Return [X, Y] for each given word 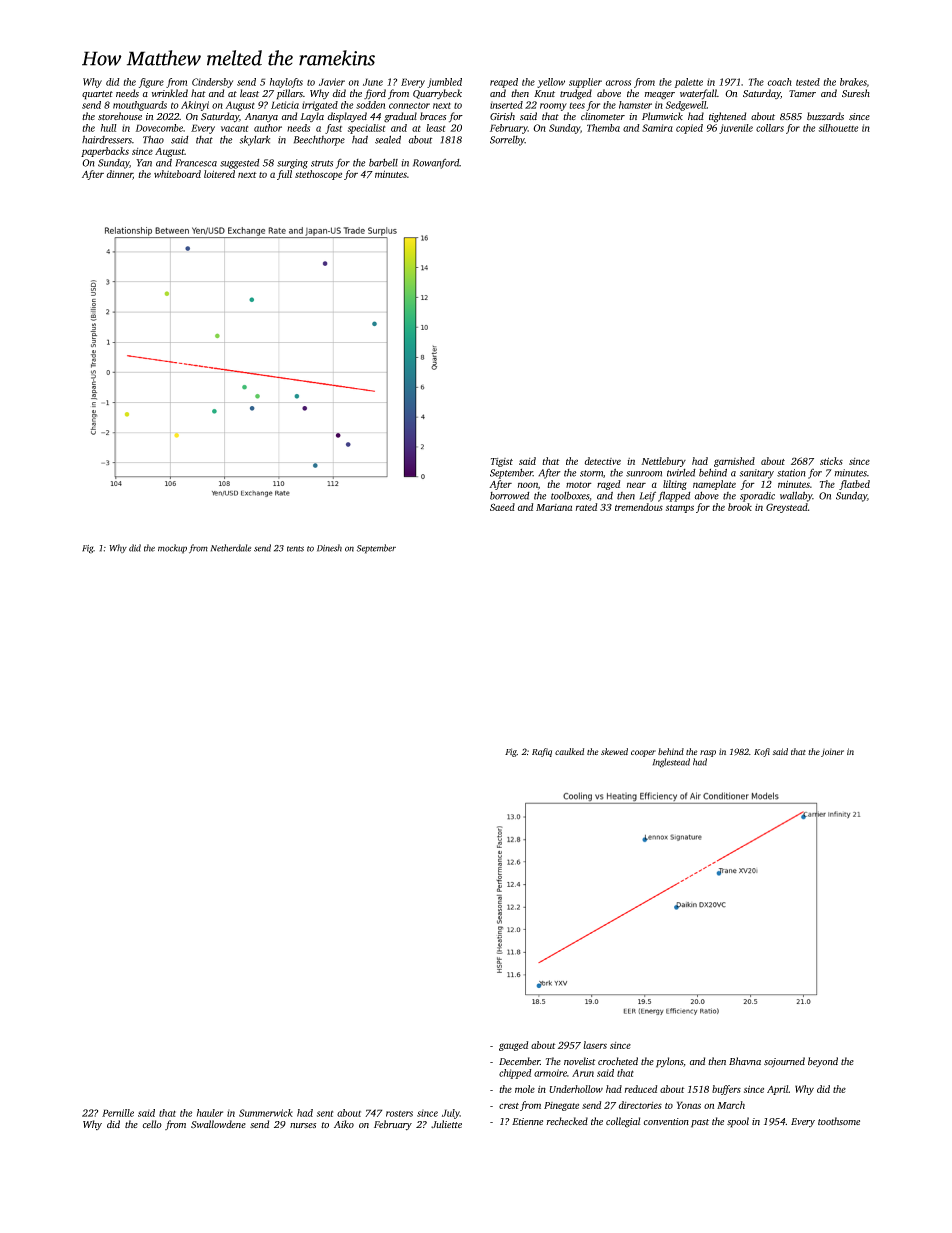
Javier [332, 82]
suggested [240, 164]
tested [808, 82]
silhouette [838, 128]
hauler [210, 1113]
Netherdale [231, 548]
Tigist [502, 462]
